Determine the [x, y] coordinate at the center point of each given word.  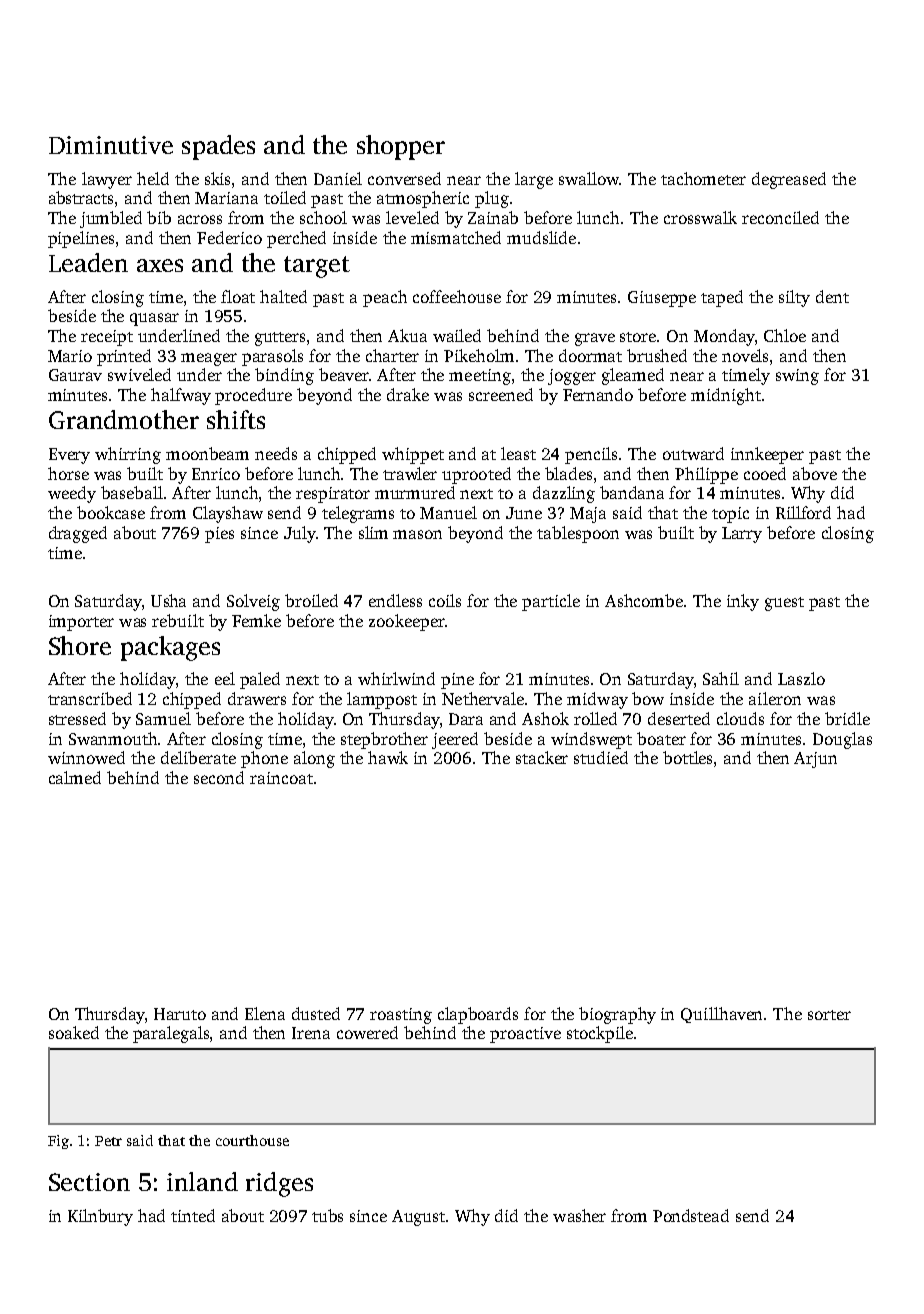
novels [745, 355]
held [153, 178]
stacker [542, 757]
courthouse [252, 1140]
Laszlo [801, 678]
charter [392, 355]
